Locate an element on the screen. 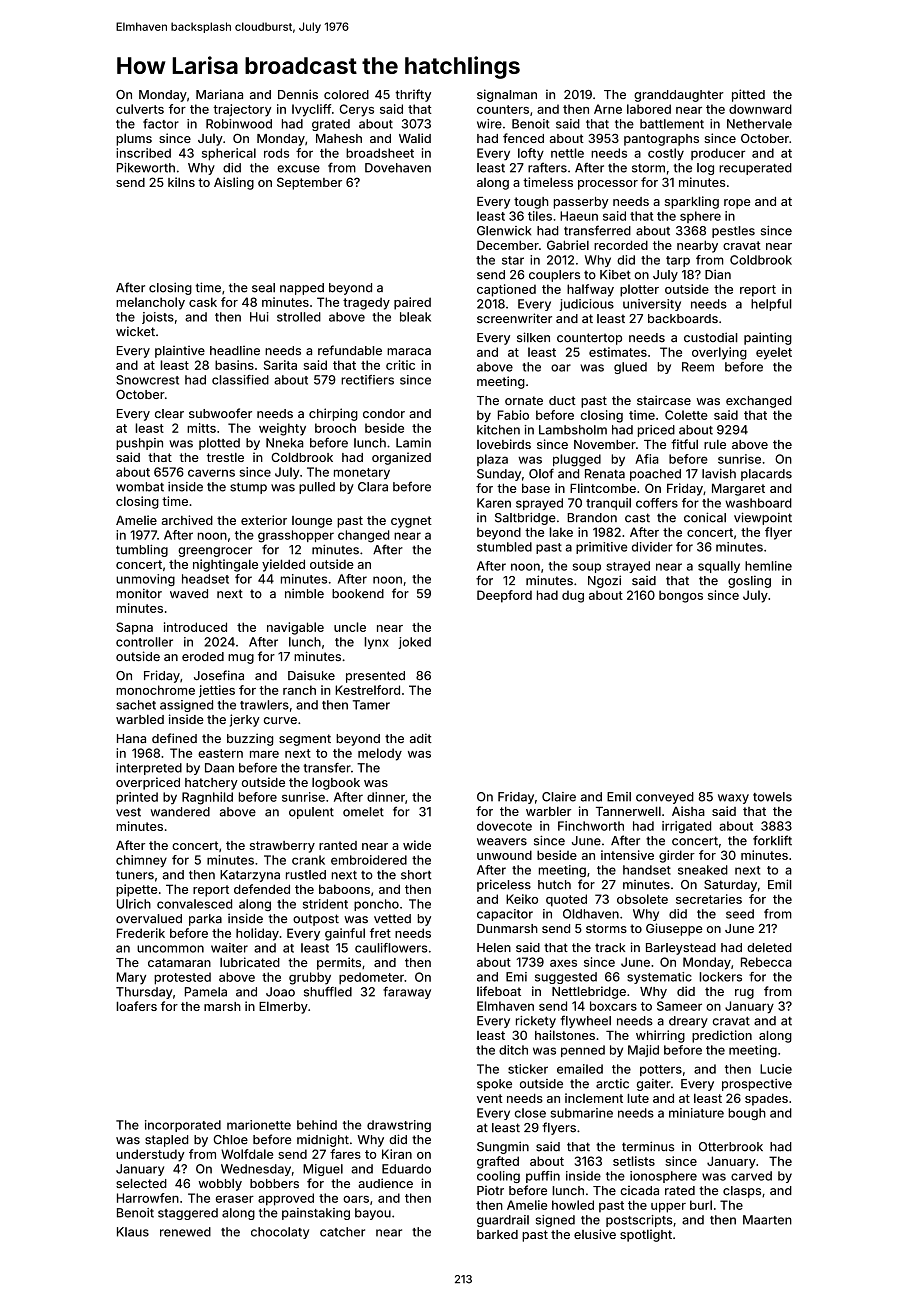 The height and width of the screenshot is (1316, 908). pedometer is located at coordinates (371, 978).
